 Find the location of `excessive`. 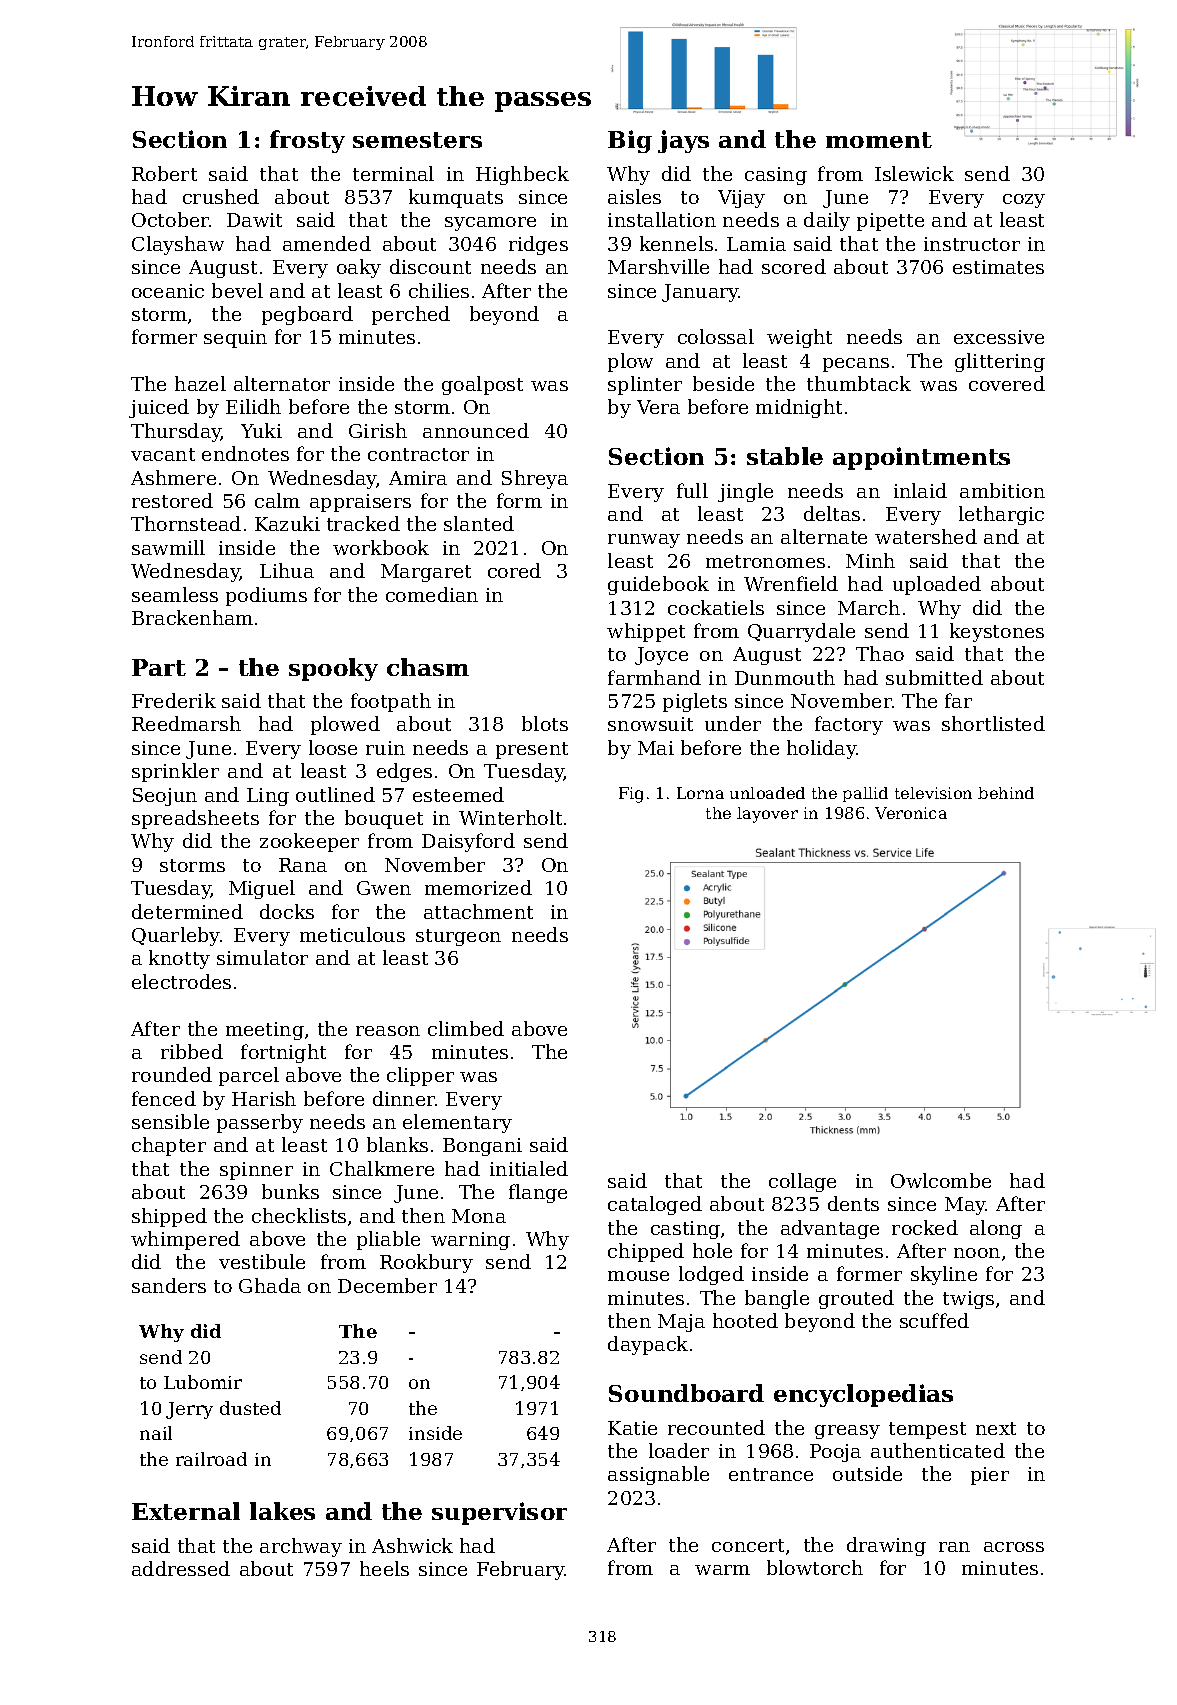

excessive is located at coordinates (999, 337).
